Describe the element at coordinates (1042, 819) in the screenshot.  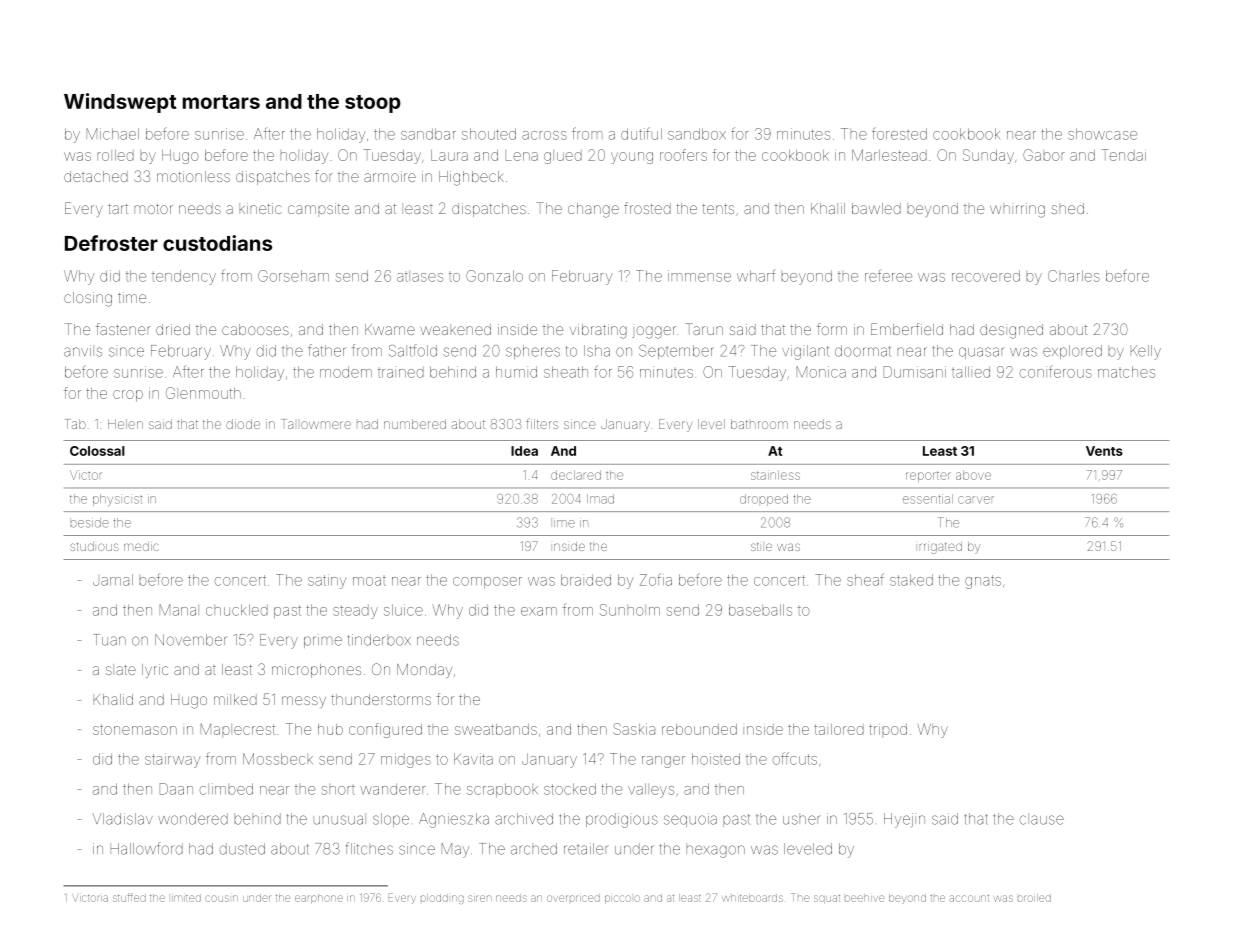
I see `clause` at that location.
